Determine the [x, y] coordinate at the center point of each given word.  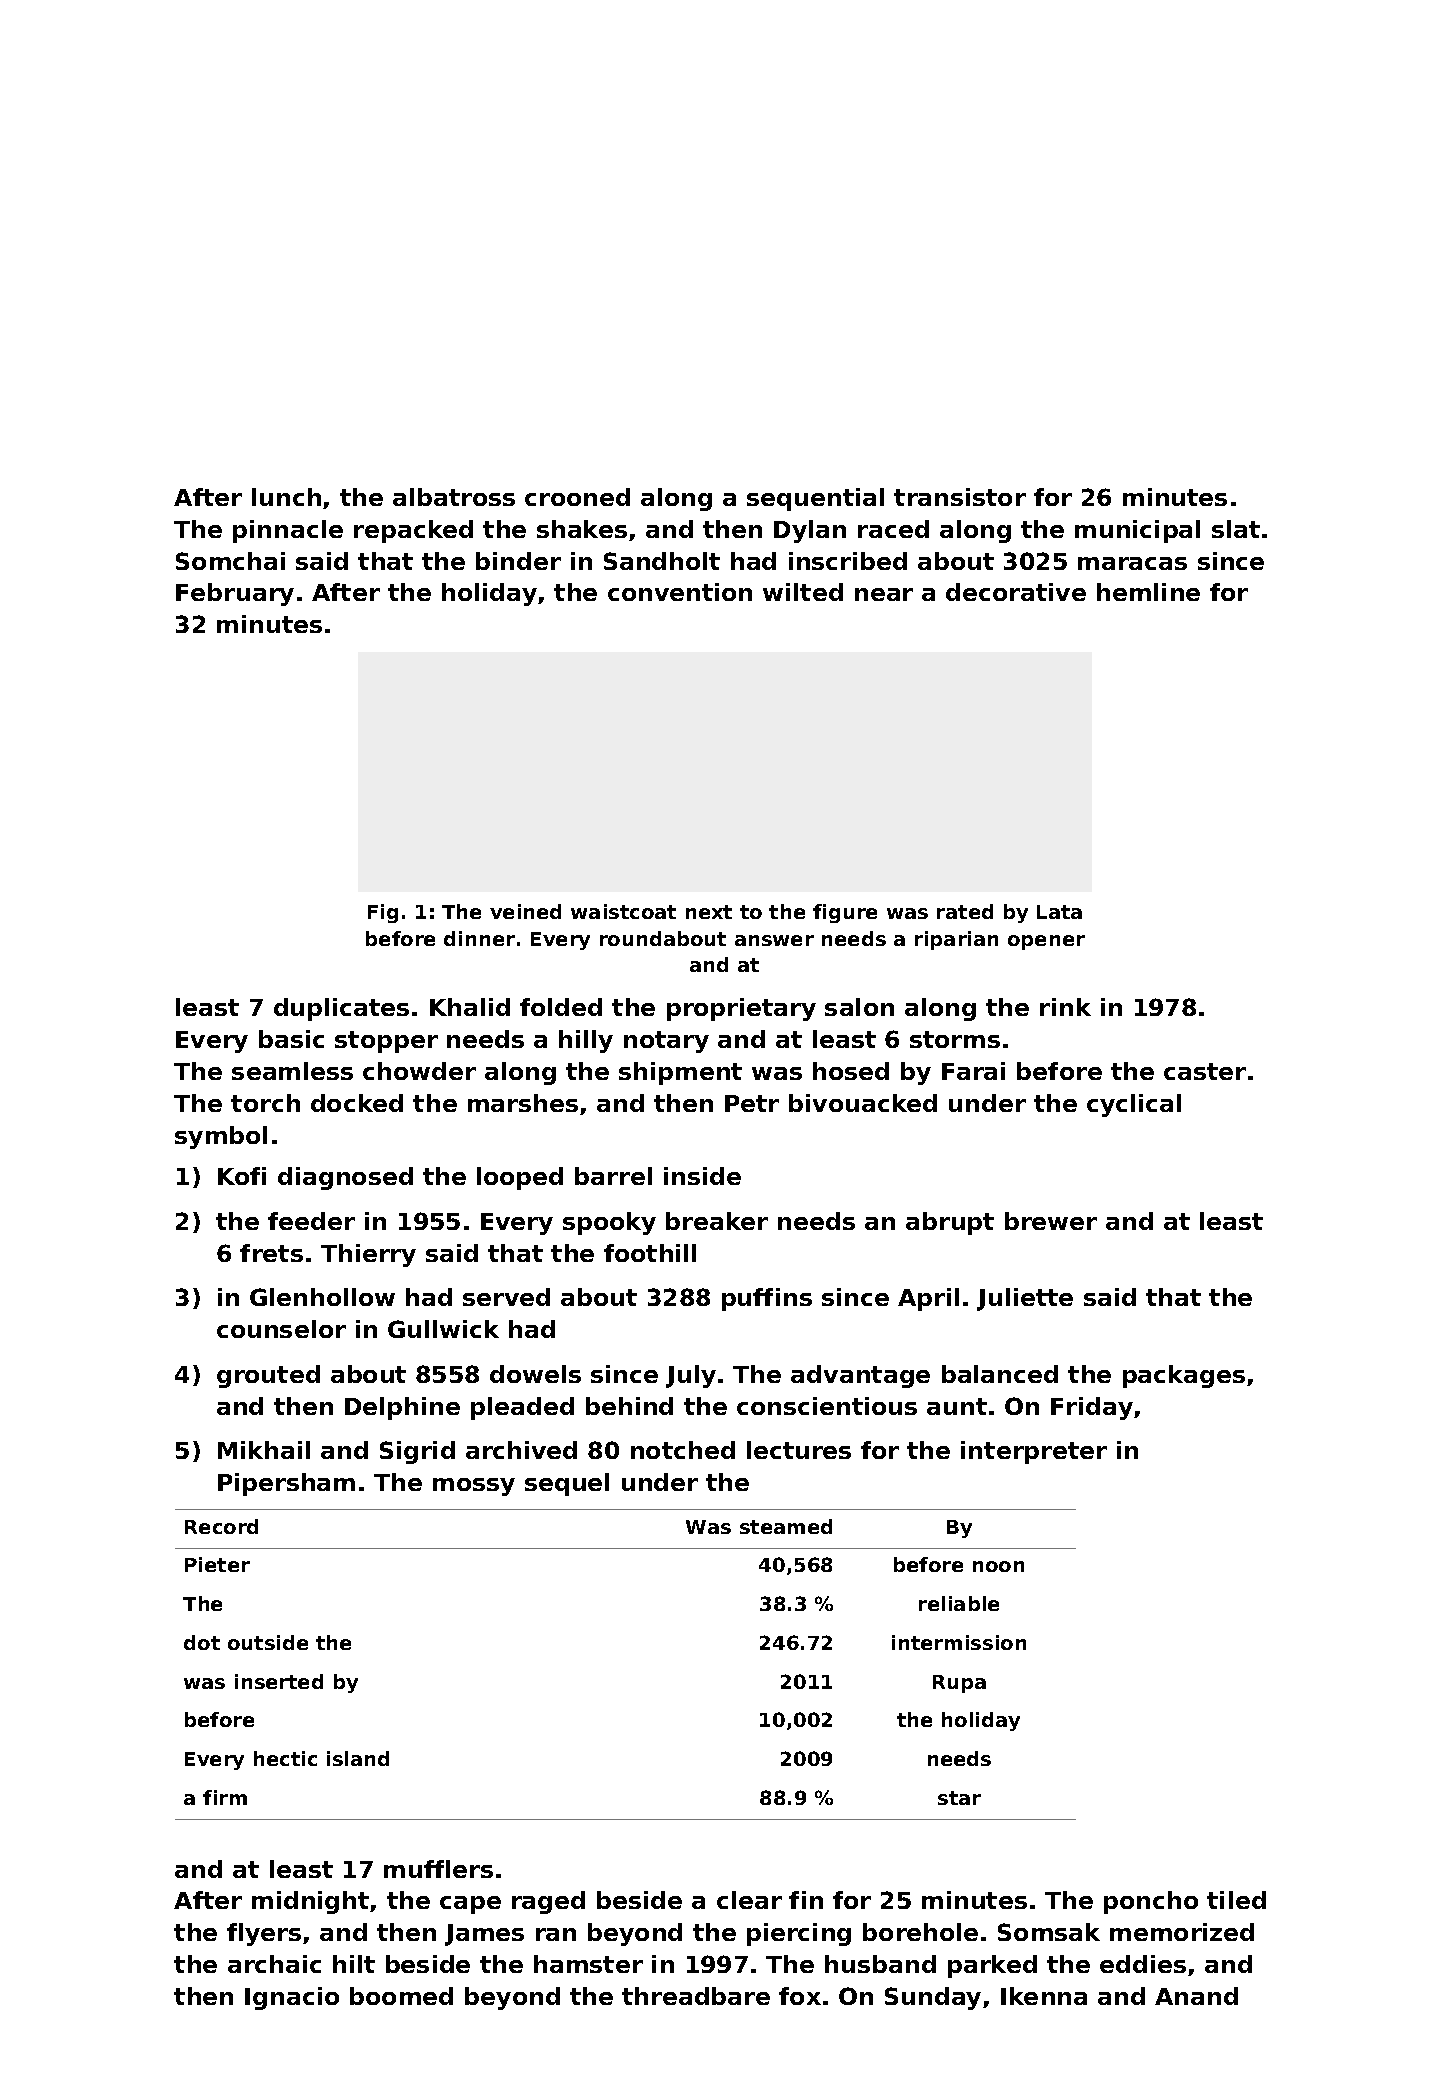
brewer [1051, 1221]
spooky [609, 1223]
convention [680, 592]
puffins [767, 1299]
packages [1184, 1376]
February [235, 594]
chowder [419, 1071]
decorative [1016, 592]
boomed [401, 1996]
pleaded [522, 1408]
